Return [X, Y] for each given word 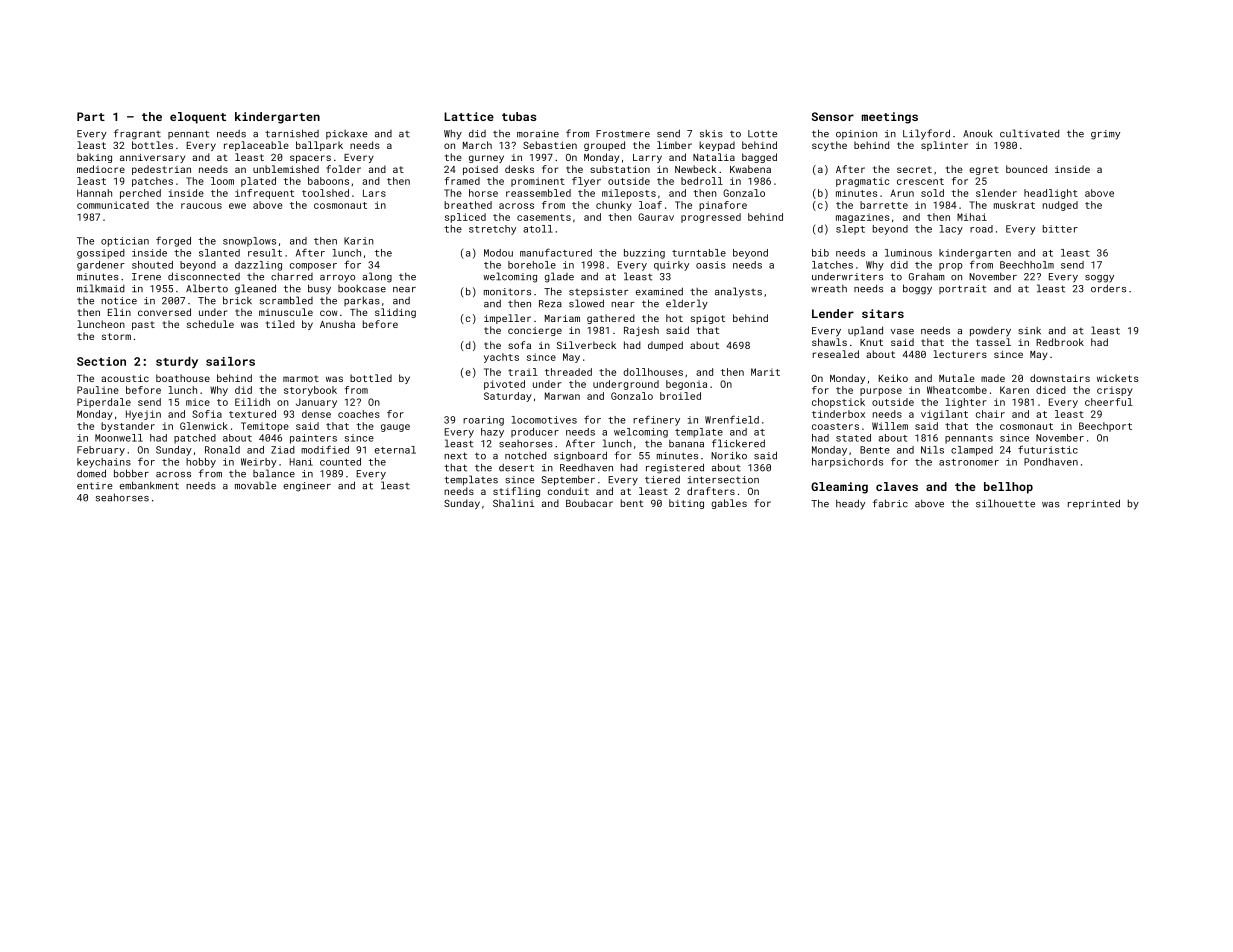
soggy [1099, 279]
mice [198, 402]
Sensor [833, 116]
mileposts [629, 194]
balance [274, 473]
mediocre [101, 169]
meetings [890, 118]
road [981, 229]
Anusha [337, 324]
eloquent [198, 118]
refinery [656, 420]
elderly [687, 304]
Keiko [893, 378]
